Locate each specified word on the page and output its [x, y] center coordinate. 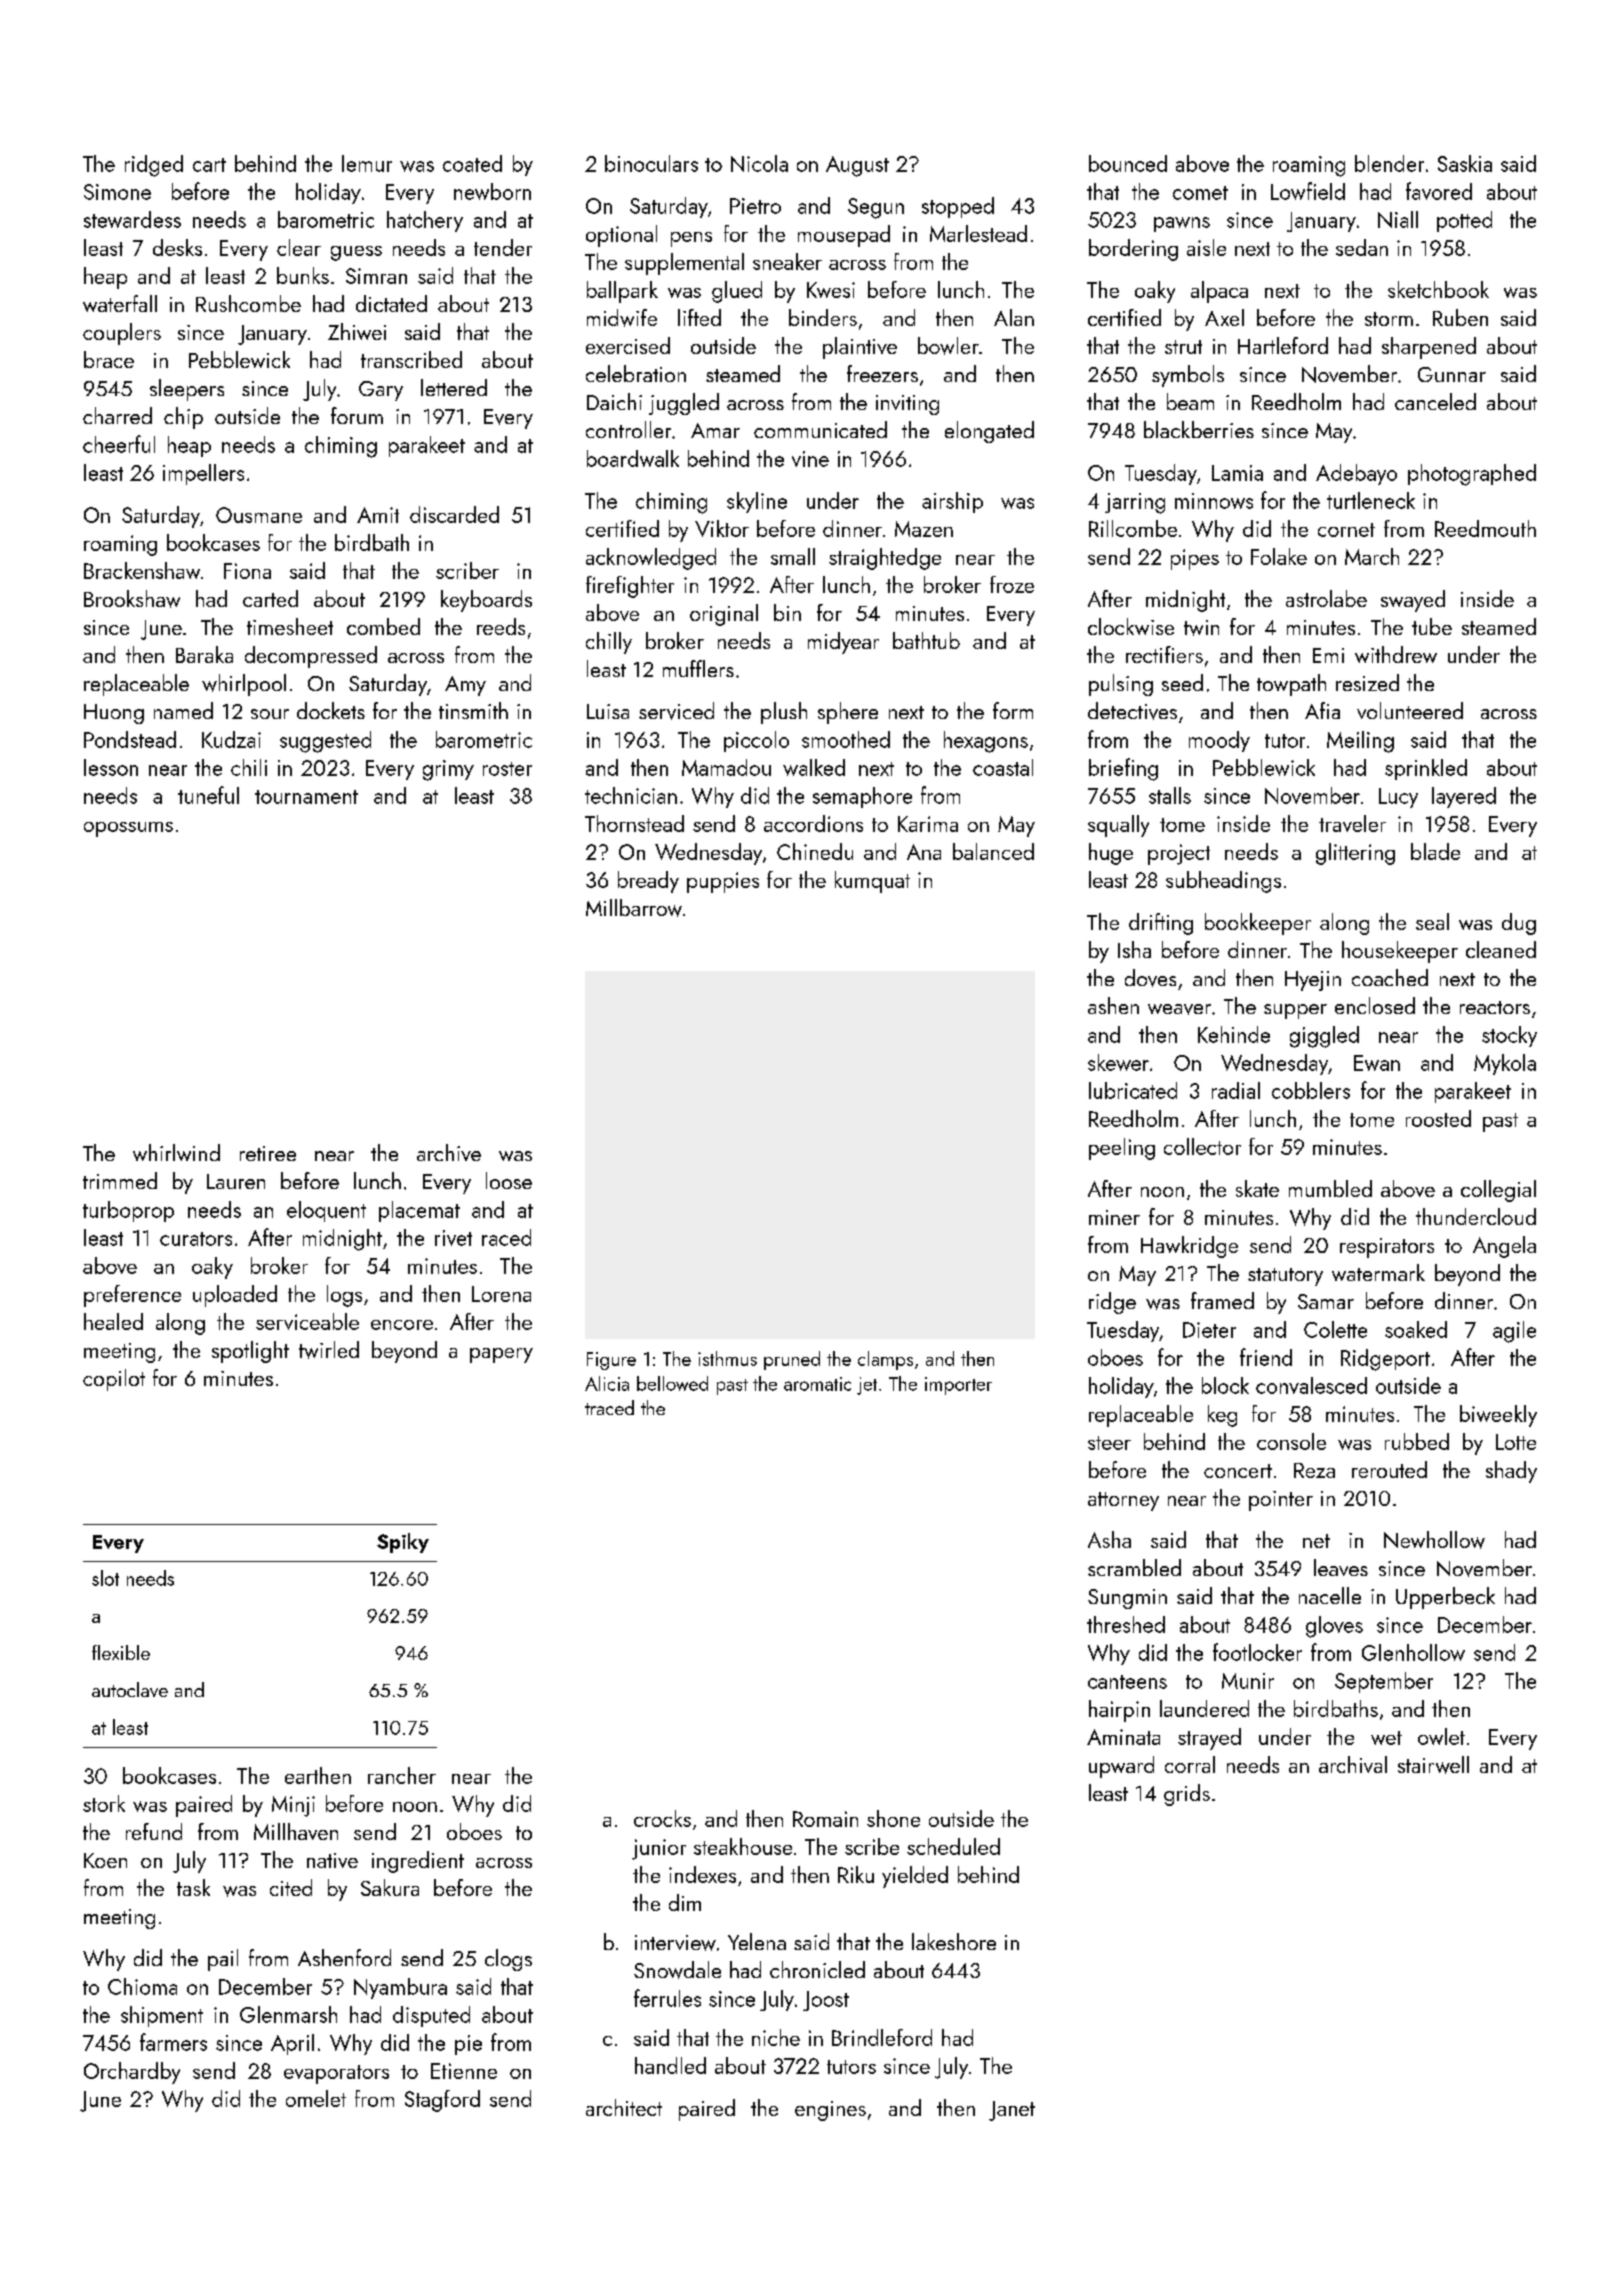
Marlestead [978, 233]
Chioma [142, 1986]
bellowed [672, 1383]
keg [1222, 1416]
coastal [1003, 767]
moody [1219, 741]
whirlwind [176, 1152]
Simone [117, 192]
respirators [1387, 1248]
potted [1464, 221]
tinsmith [473, 710]
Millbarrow [634, 908]
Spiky [403, 1543]
